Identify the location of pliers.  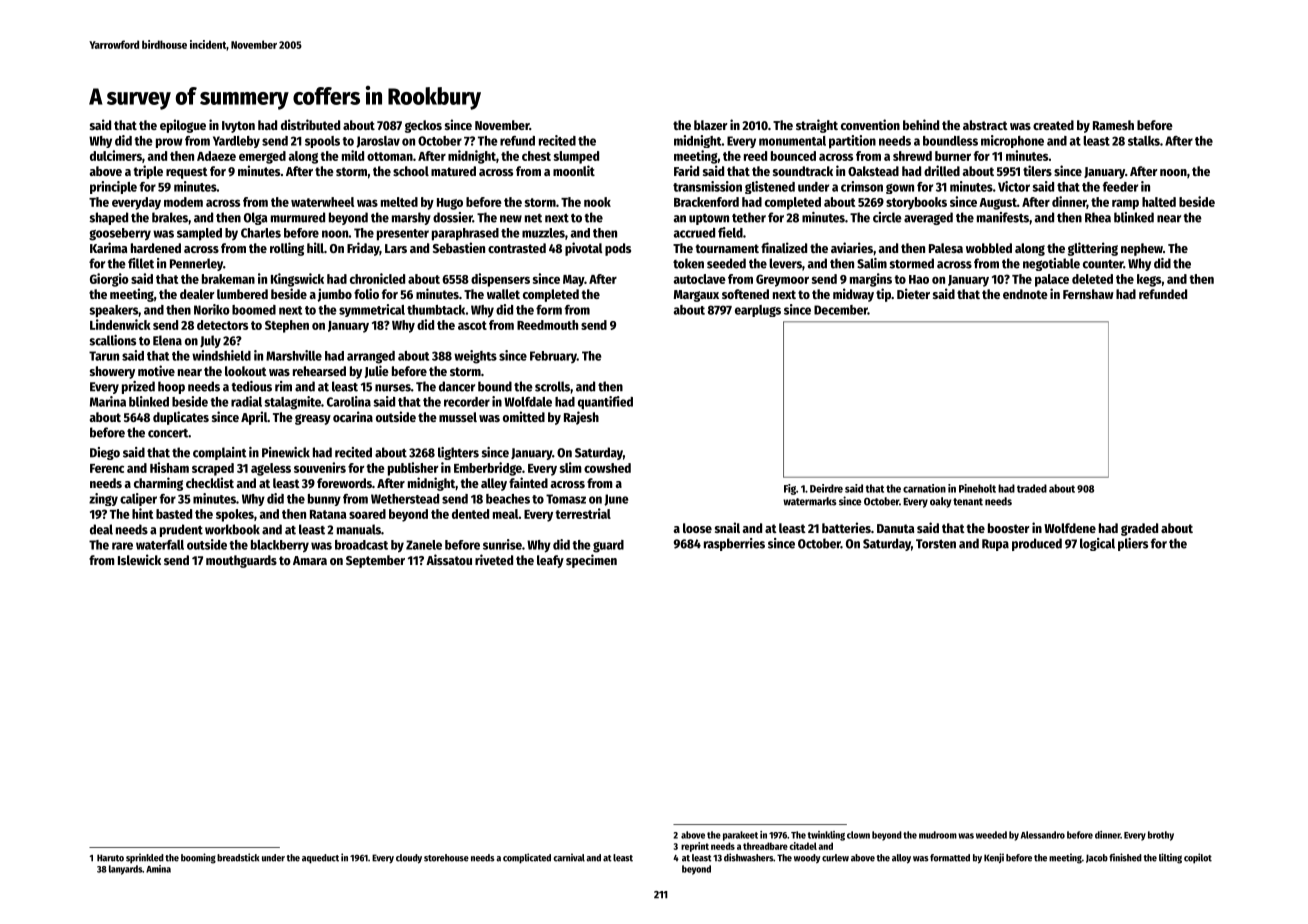
(1133, 544).
